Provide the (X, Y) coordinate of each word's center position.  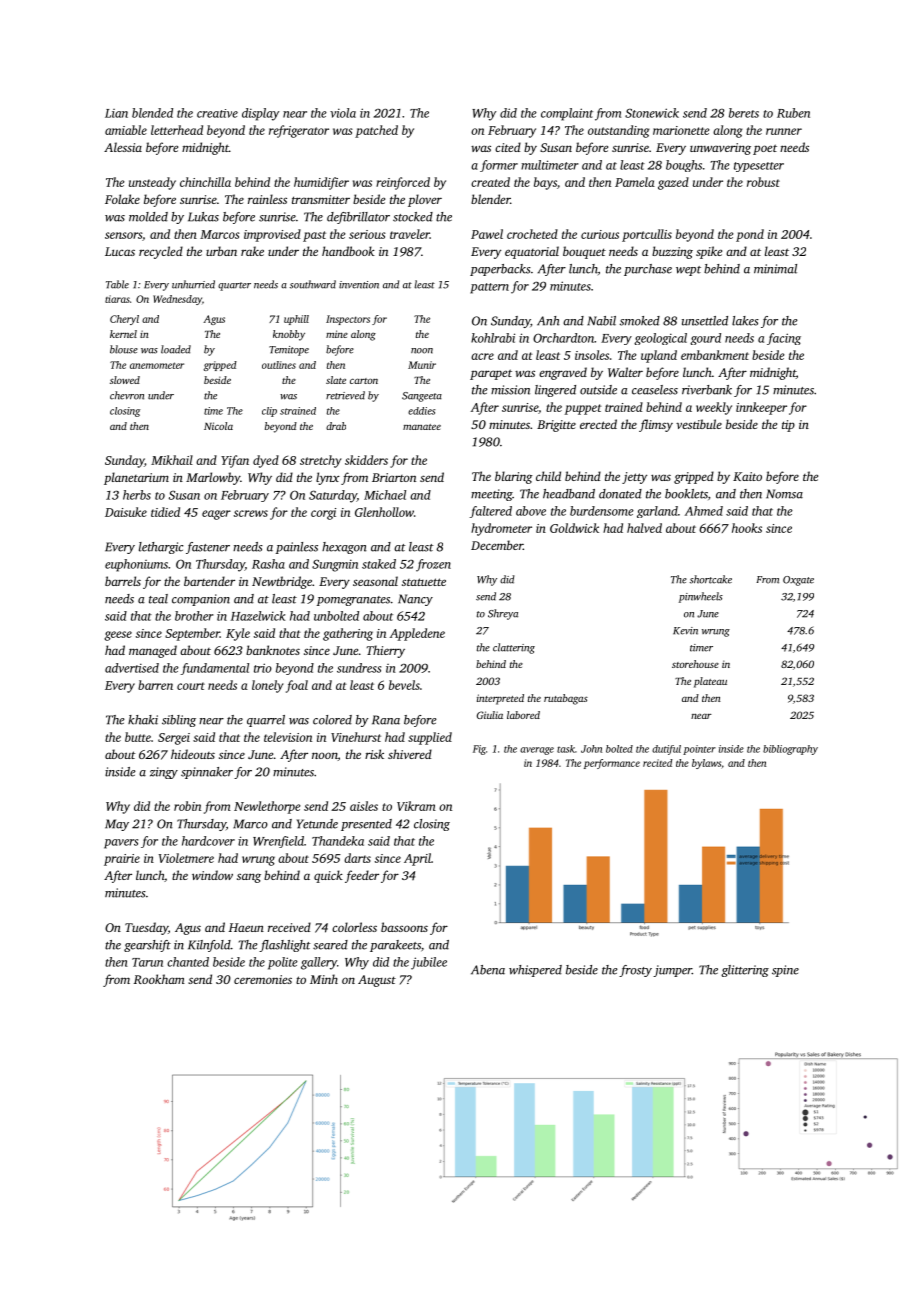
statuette (424, 582)
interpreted (500, 699)
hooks (747, 528)
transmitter (321, 199)
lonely (268, 686)
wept (688, 271)
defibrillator (358, 218)
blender (490, 199)
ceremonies (263, 979)
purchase (648, 270)
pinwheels (701, 597)
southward (313, 284)
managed (153, 651)
